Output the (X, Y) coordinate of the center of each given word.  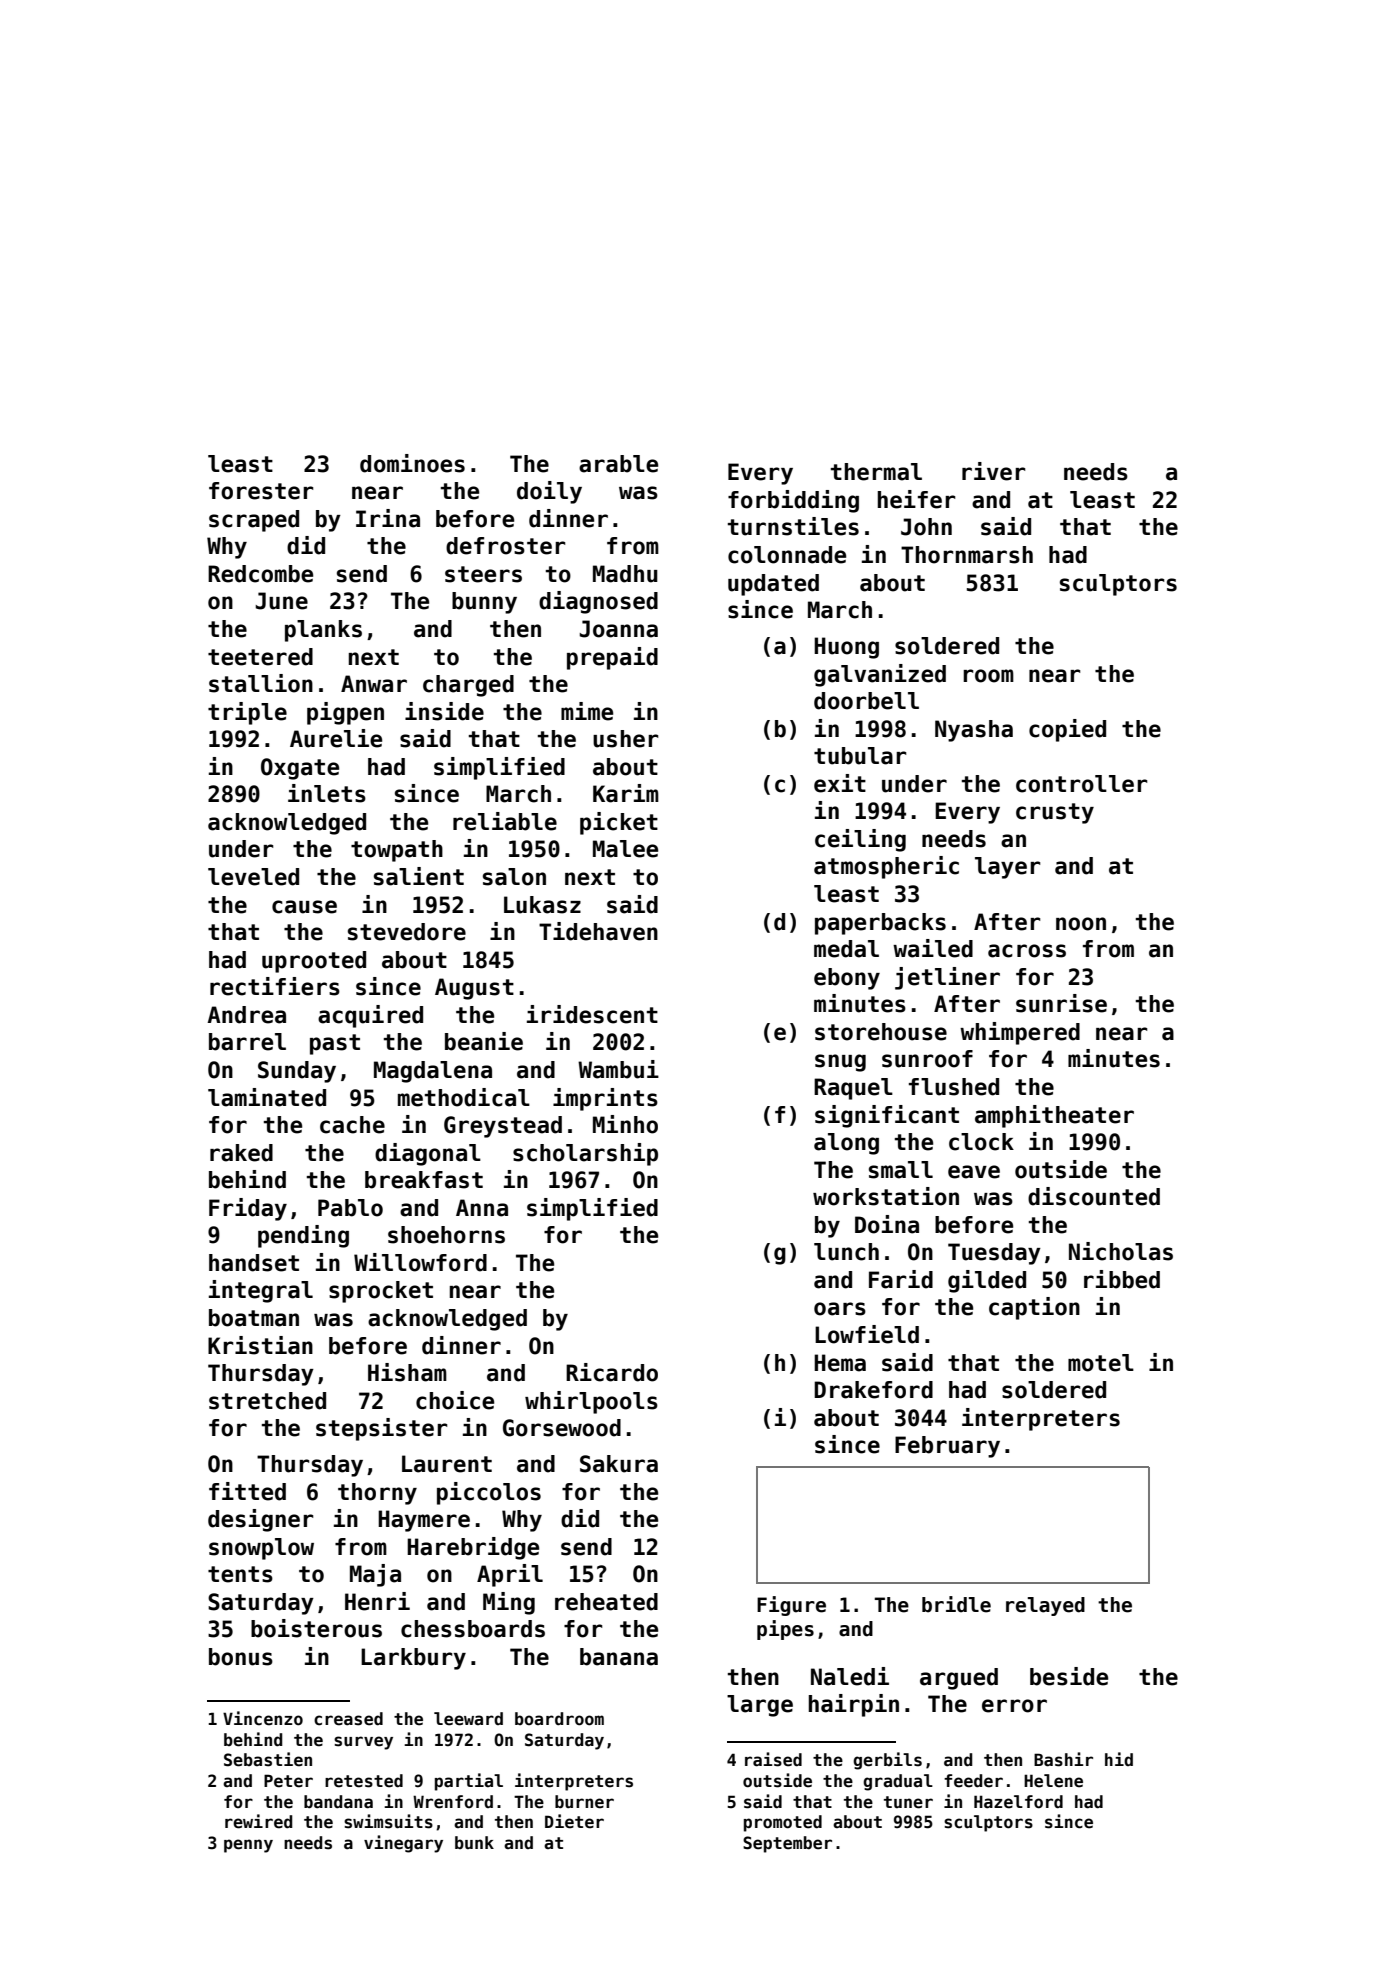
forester (261, 491)
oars (840, 1309)
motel (1101, 1363)
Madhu (625, 574)
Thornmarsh (967, 555)
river (994, 471)
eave (974, 1172)
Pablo (350, 1208)
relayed (1045, 1606)
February (947, 1447)
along (846, 1144)
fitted (247, 1491)
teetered (260, 657)
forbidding (793, 501)
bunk (474, 1842)
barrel (247, 1042)
